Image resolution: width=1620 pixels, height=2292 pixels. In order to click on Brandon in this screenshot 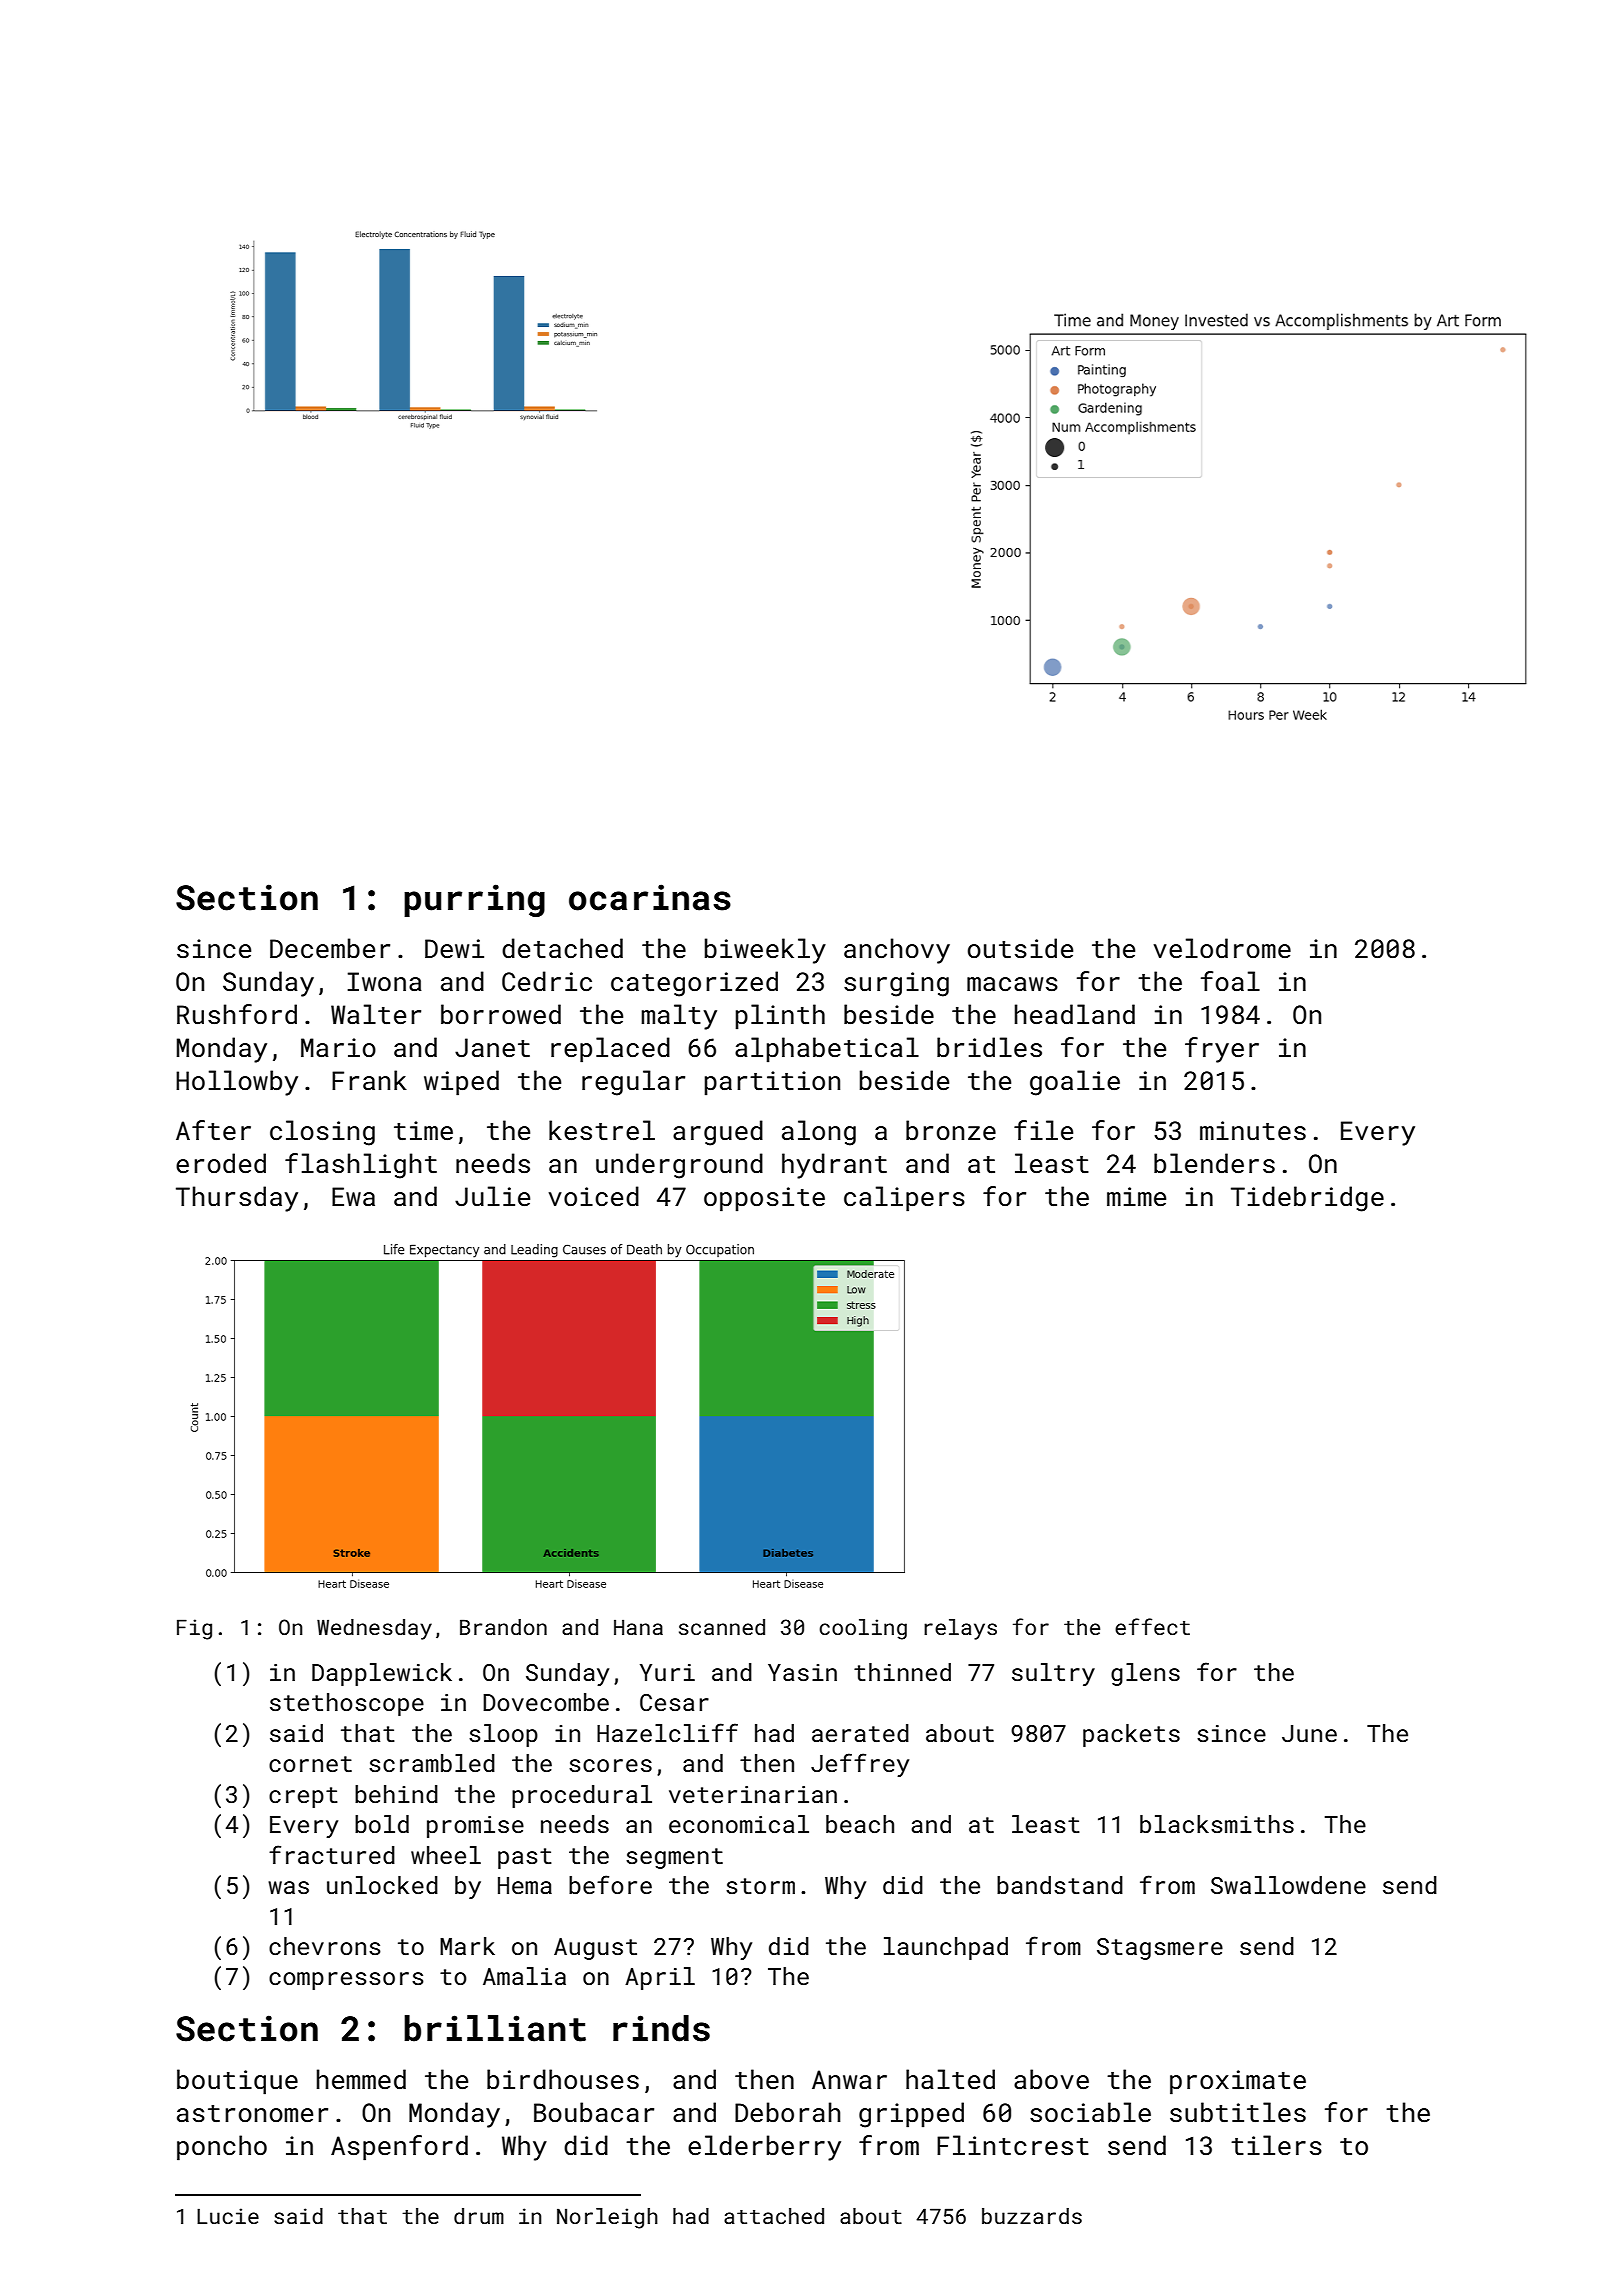, I will do `click(503, 1627)`.
